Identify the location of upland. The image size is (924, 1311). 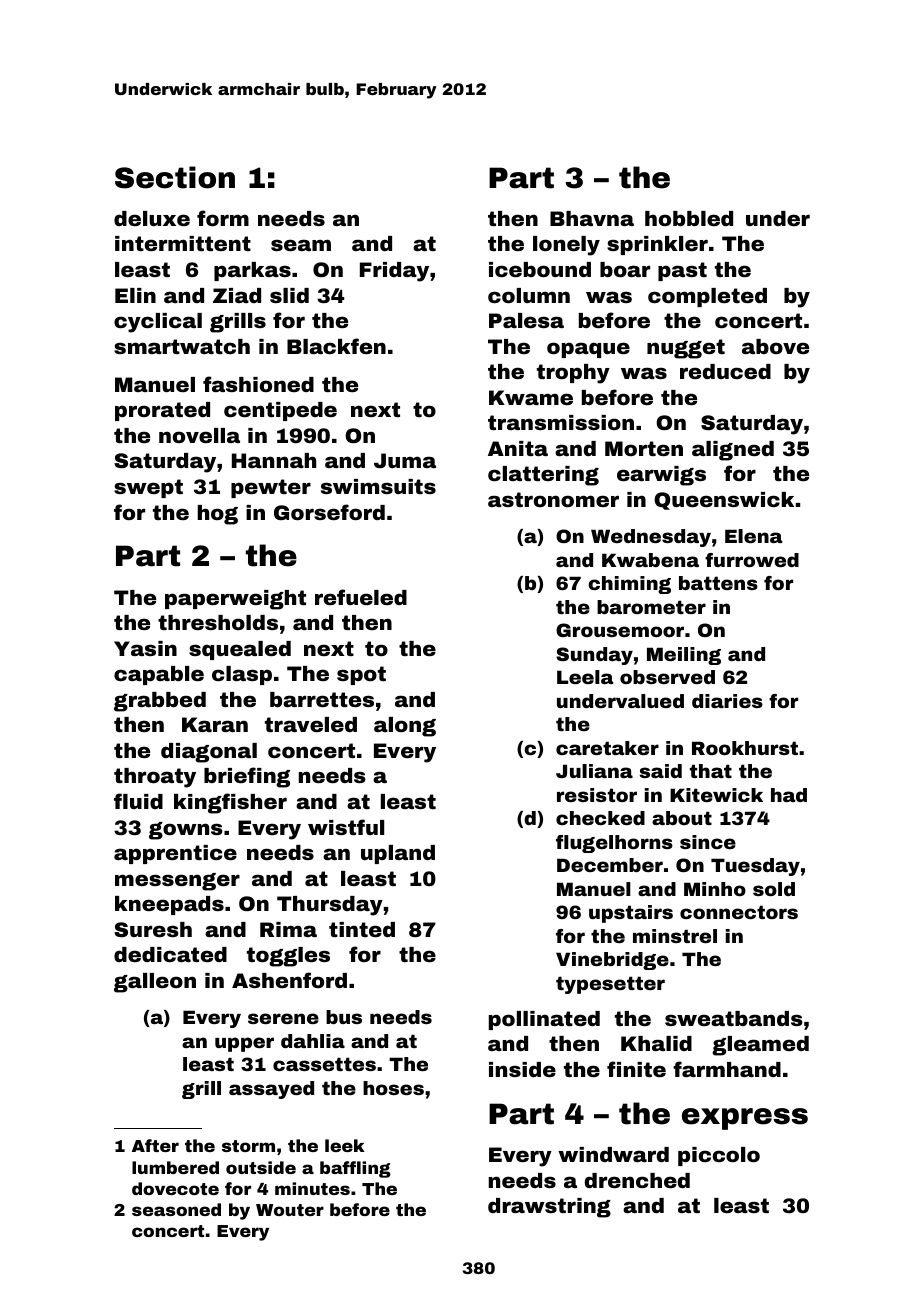
(398, 854).
